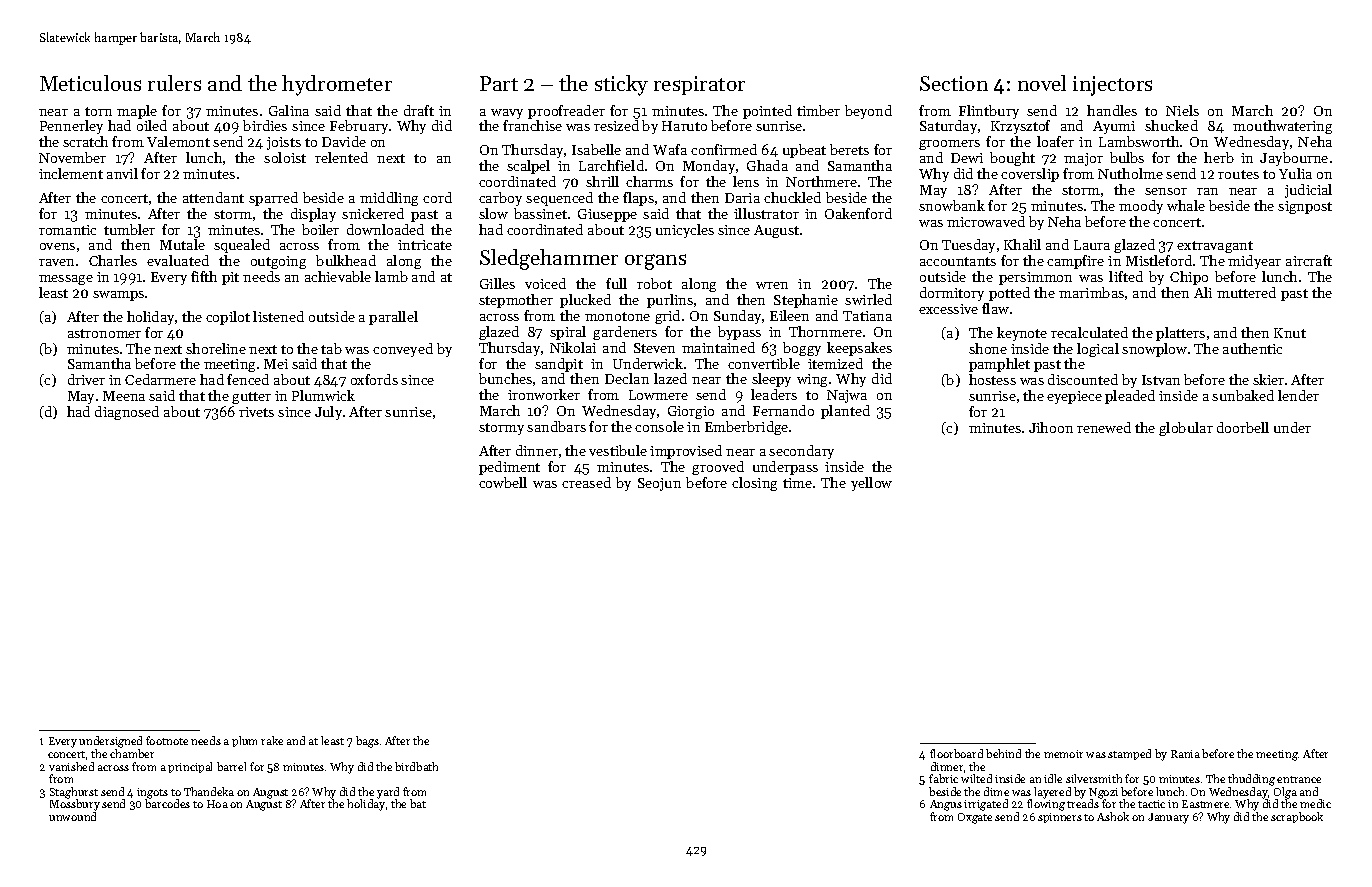  What do you see at coordinates (975, 818) in the image?
I see `Oxgate` at bounding box center [975, 818].
